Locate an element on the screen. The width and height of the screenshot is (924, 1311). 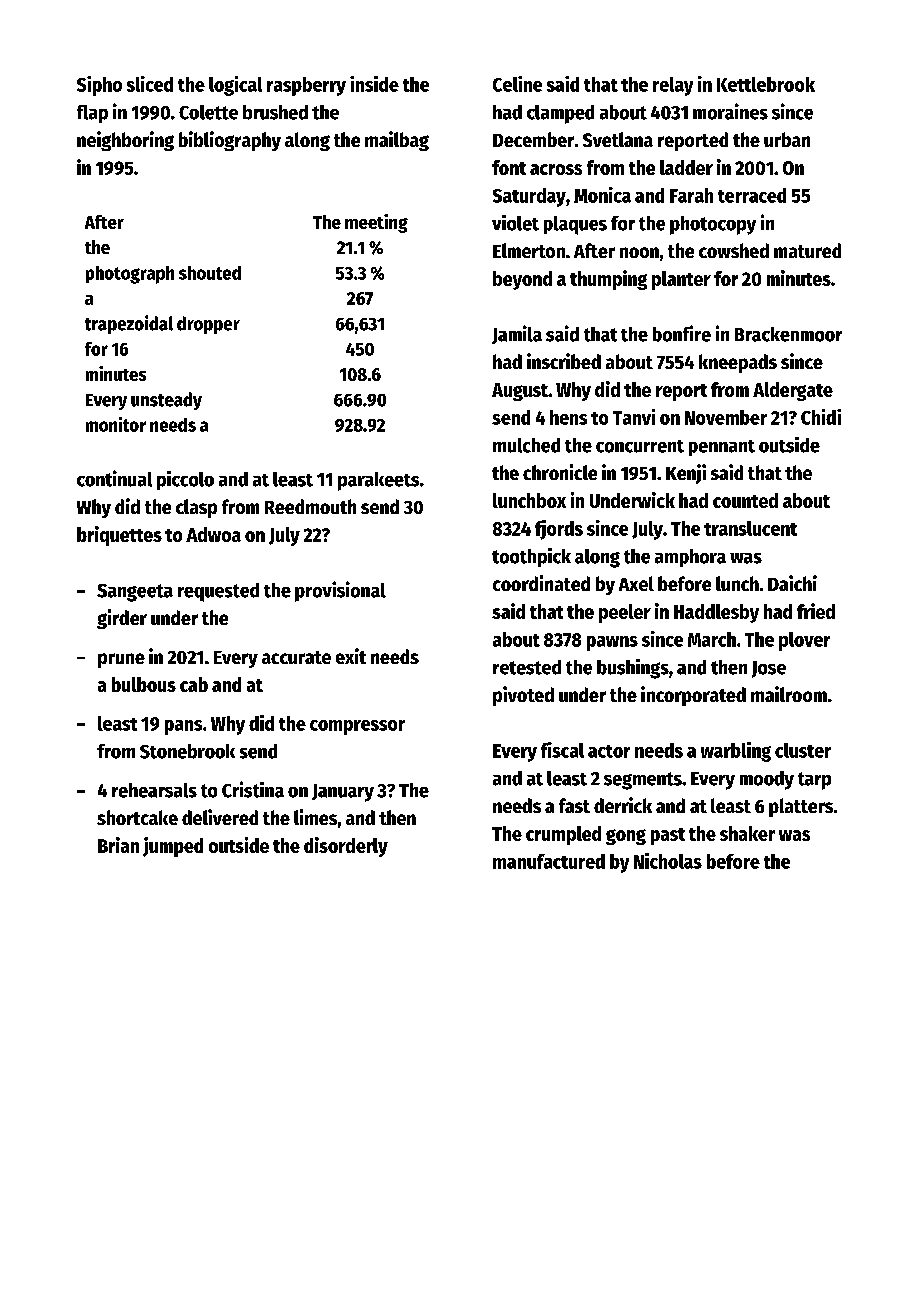
relay is located at coordinates (673, 86).
